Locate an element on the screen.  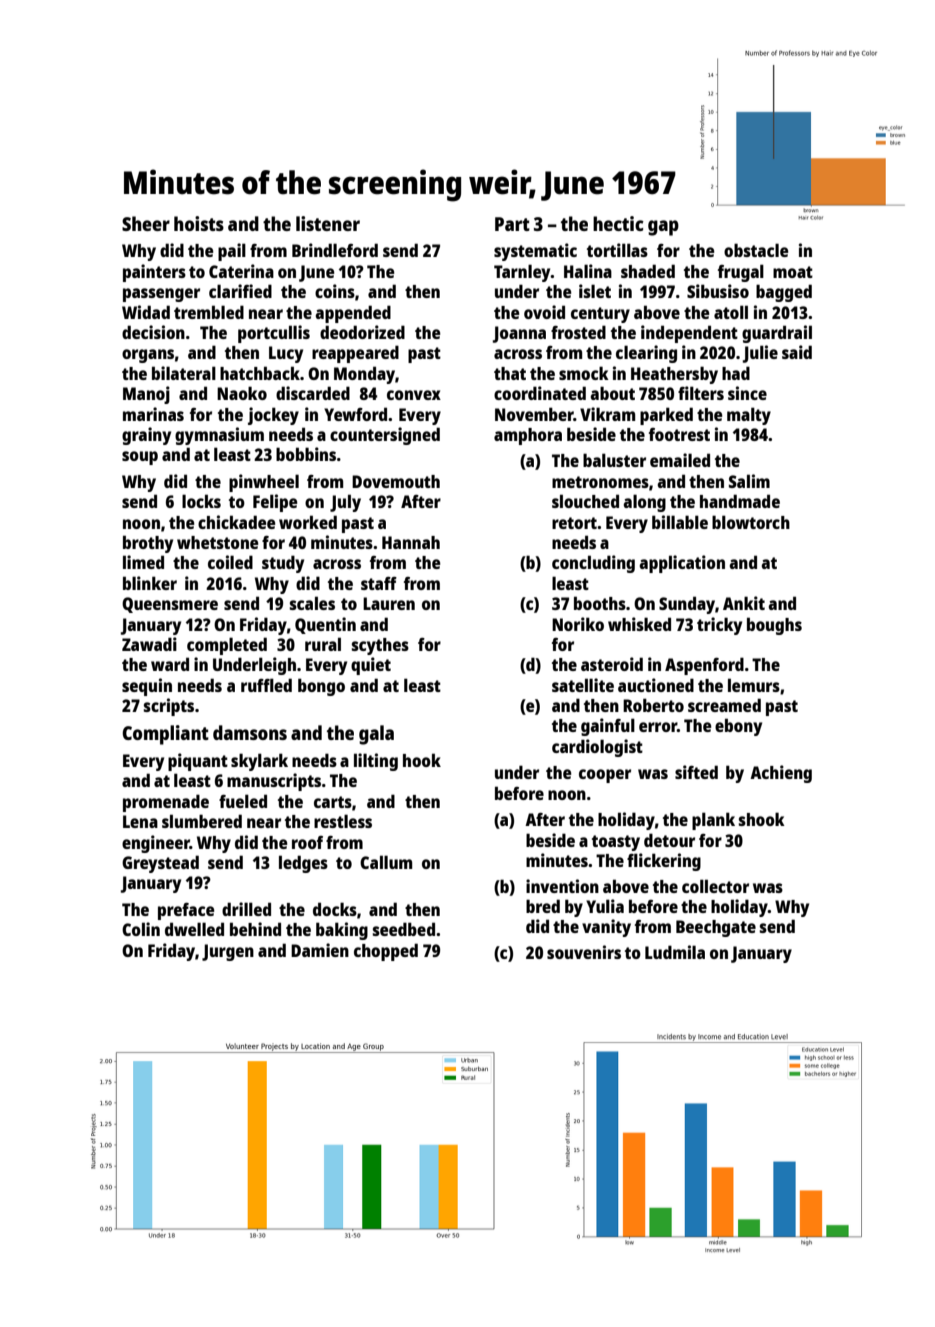
plank is located at coordinates (713, 821).
